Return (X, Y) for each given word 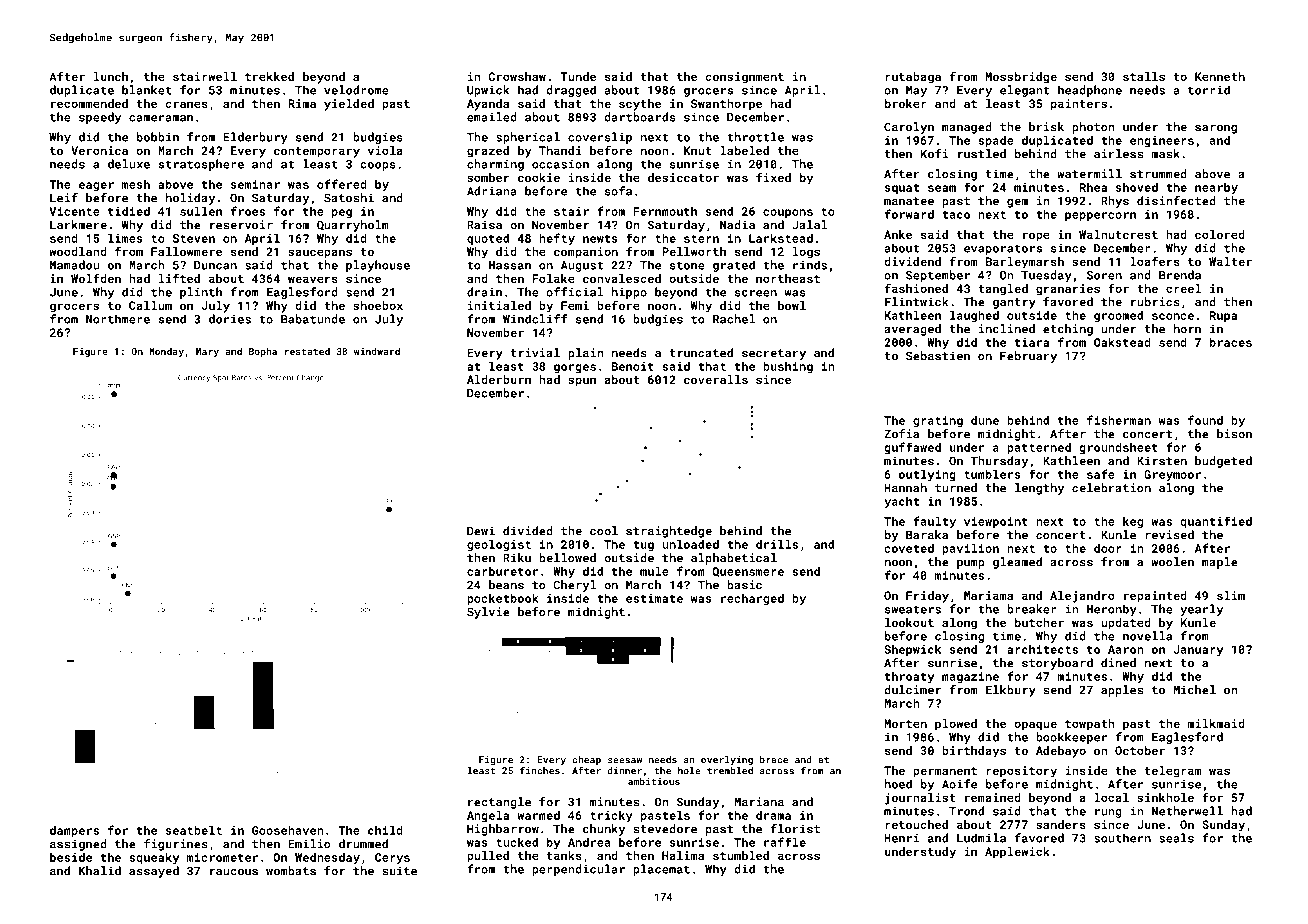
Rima (302, 103)
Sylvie (488, 613)
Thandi (560, 150)
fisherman (1119, 420)
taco (956, 215)
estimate (654, 598)
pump (970, 564)
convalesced (622, 278)
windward (377, 351)
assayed (154, 872)
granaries (1068, 290)
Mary (207, 352)
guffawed (912, 448)
